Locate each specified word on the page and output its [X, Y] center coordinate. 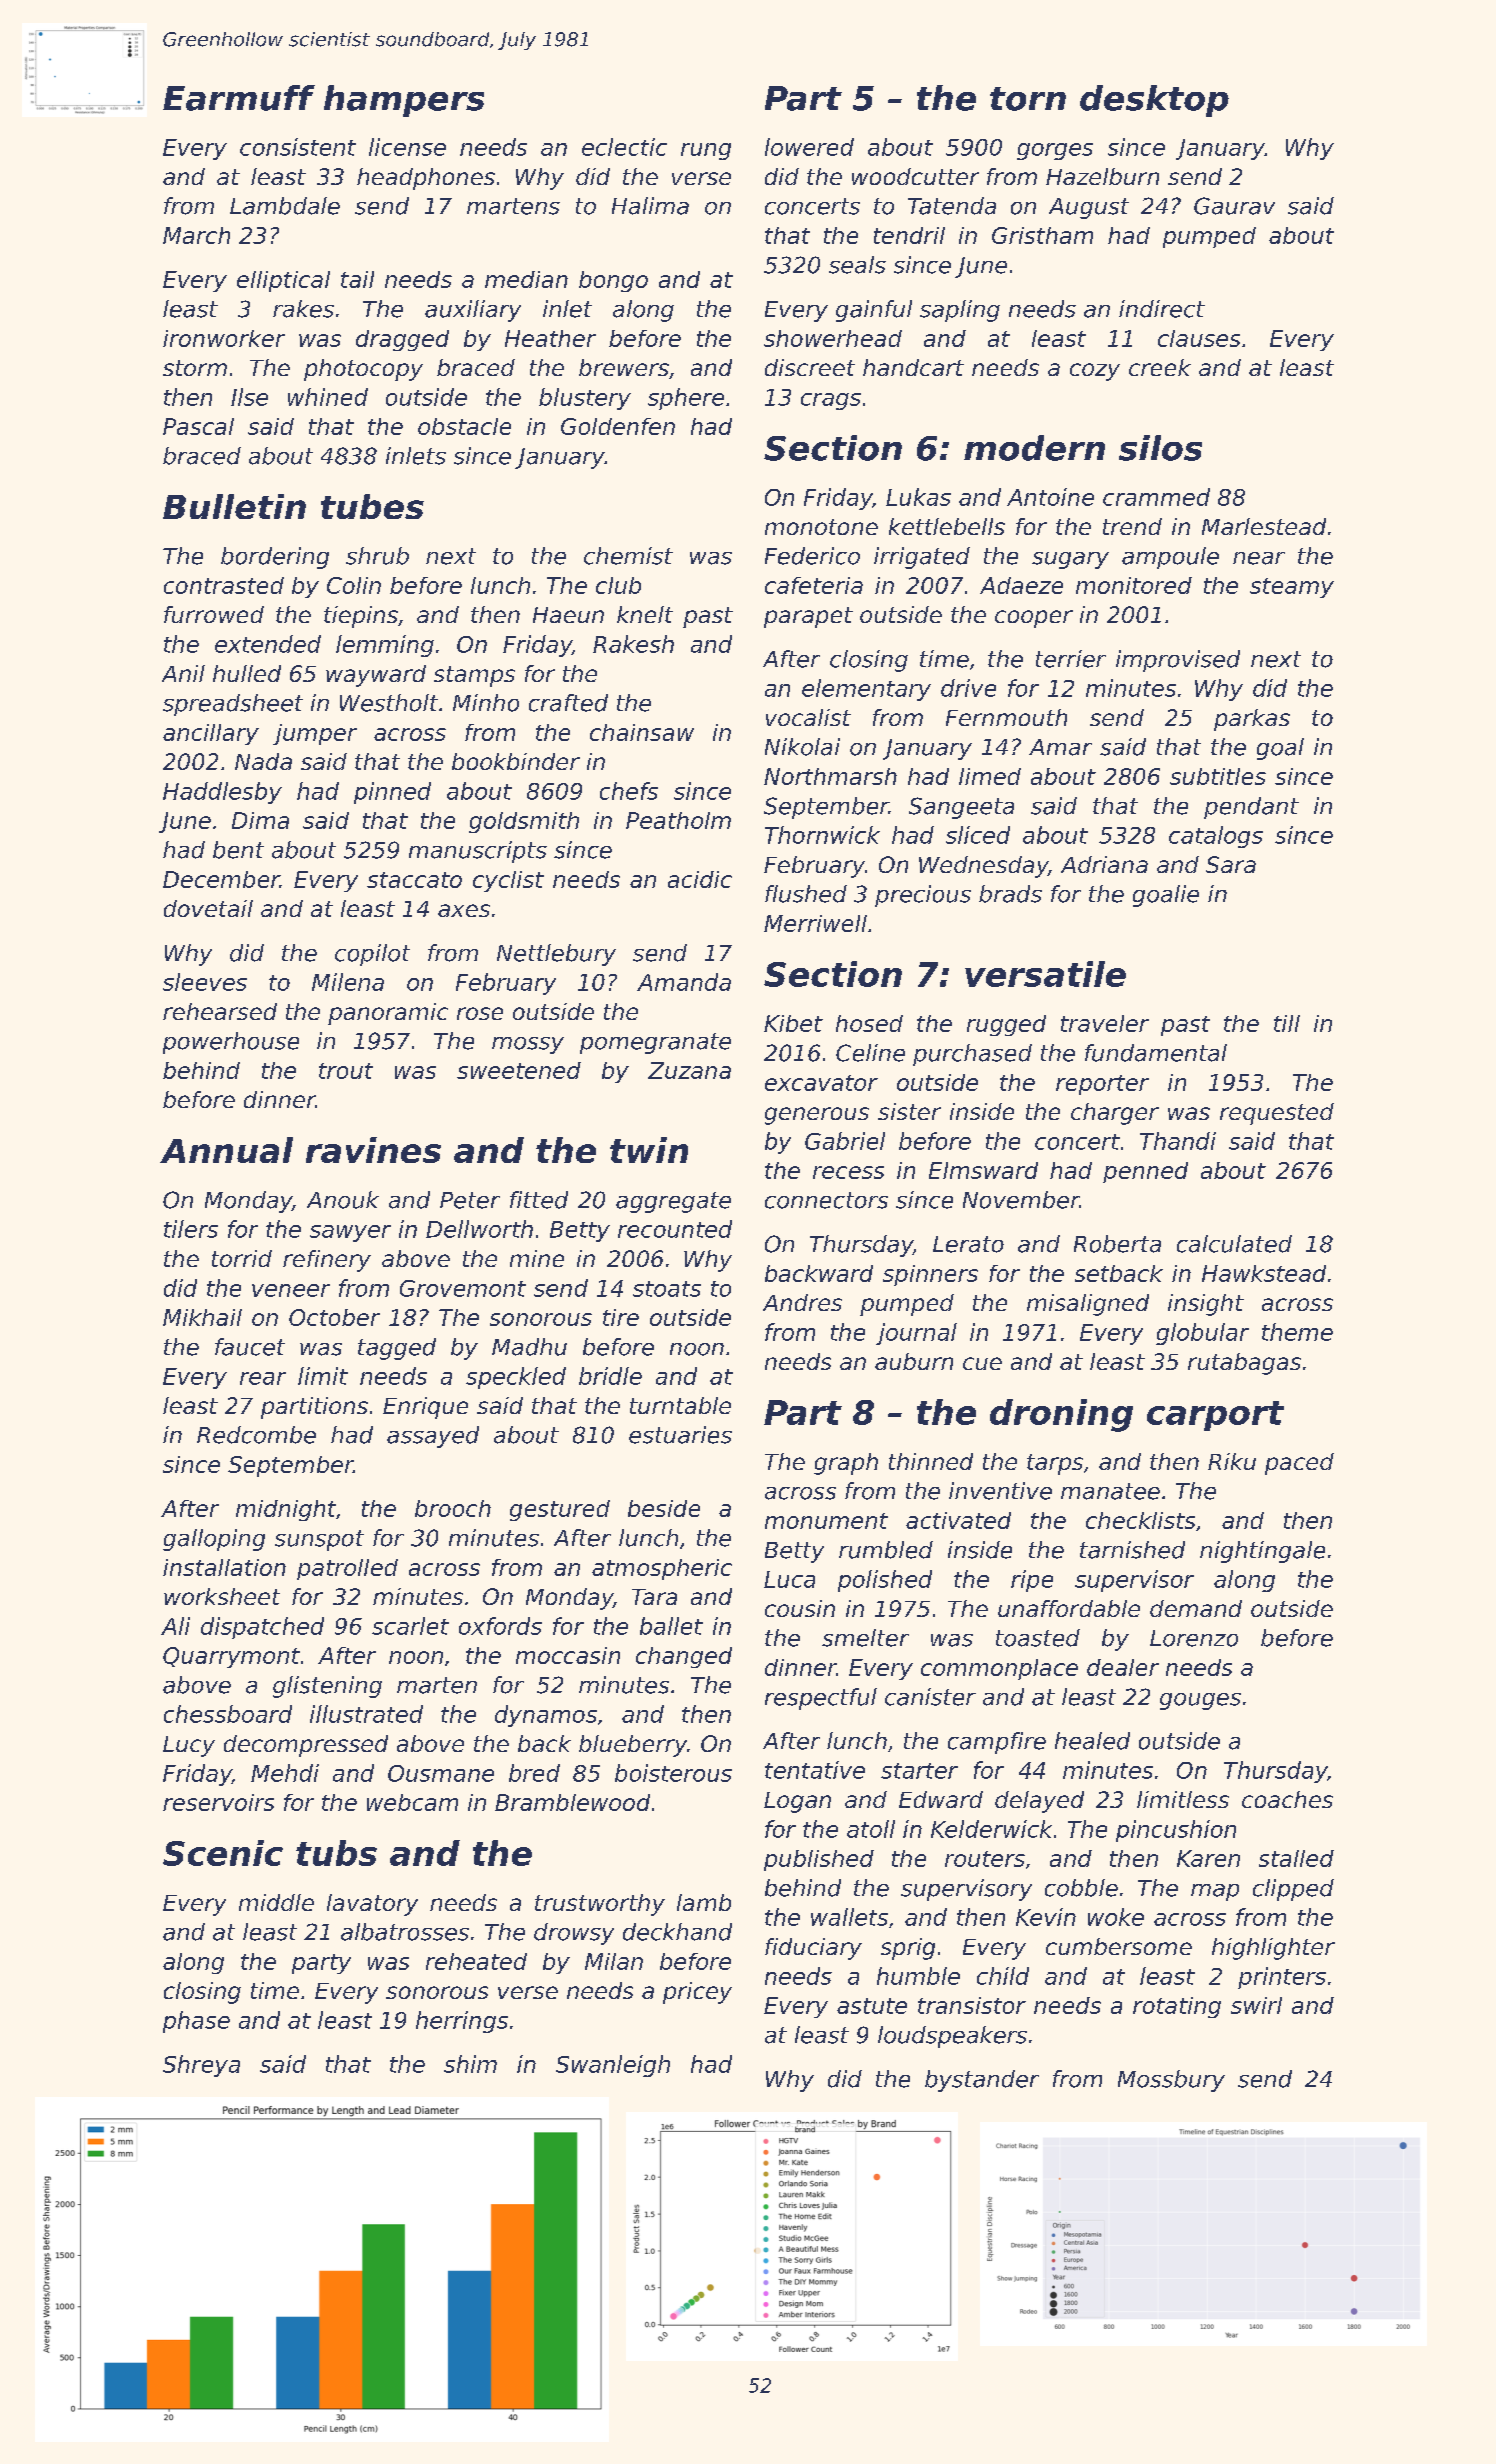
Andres [802, 1302]
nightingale [1262, 1552]
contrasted [224, 585]
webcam [412, 1802]
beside [664, 1508]
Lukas [918, 497]
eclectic [624, 147]
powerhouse [231, 1043]
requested [1277, 1114]
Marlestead [1264, 526]
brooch [453, 1508]
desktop [1154, 101]
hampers [404, 101]
